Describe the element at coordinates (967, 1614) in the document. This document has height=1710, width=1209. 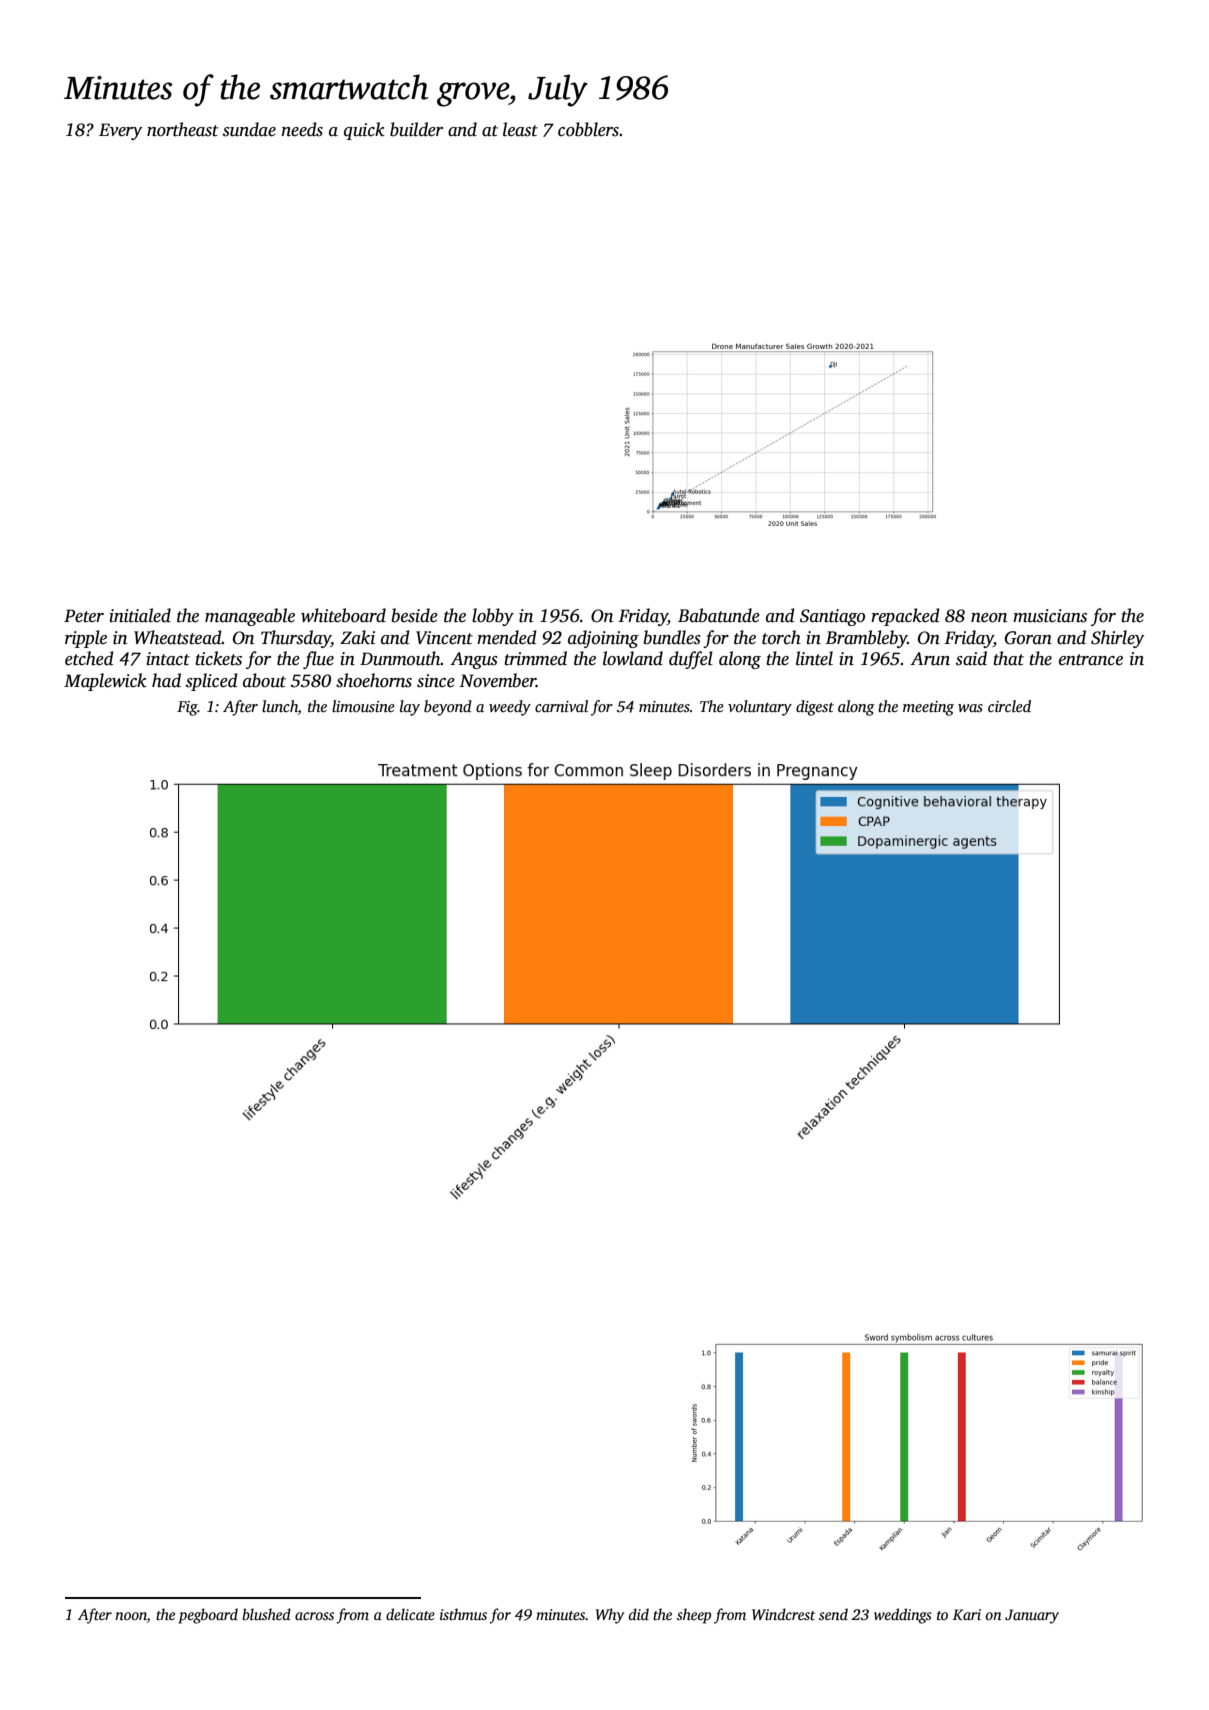
I see `Kari` at that location.
